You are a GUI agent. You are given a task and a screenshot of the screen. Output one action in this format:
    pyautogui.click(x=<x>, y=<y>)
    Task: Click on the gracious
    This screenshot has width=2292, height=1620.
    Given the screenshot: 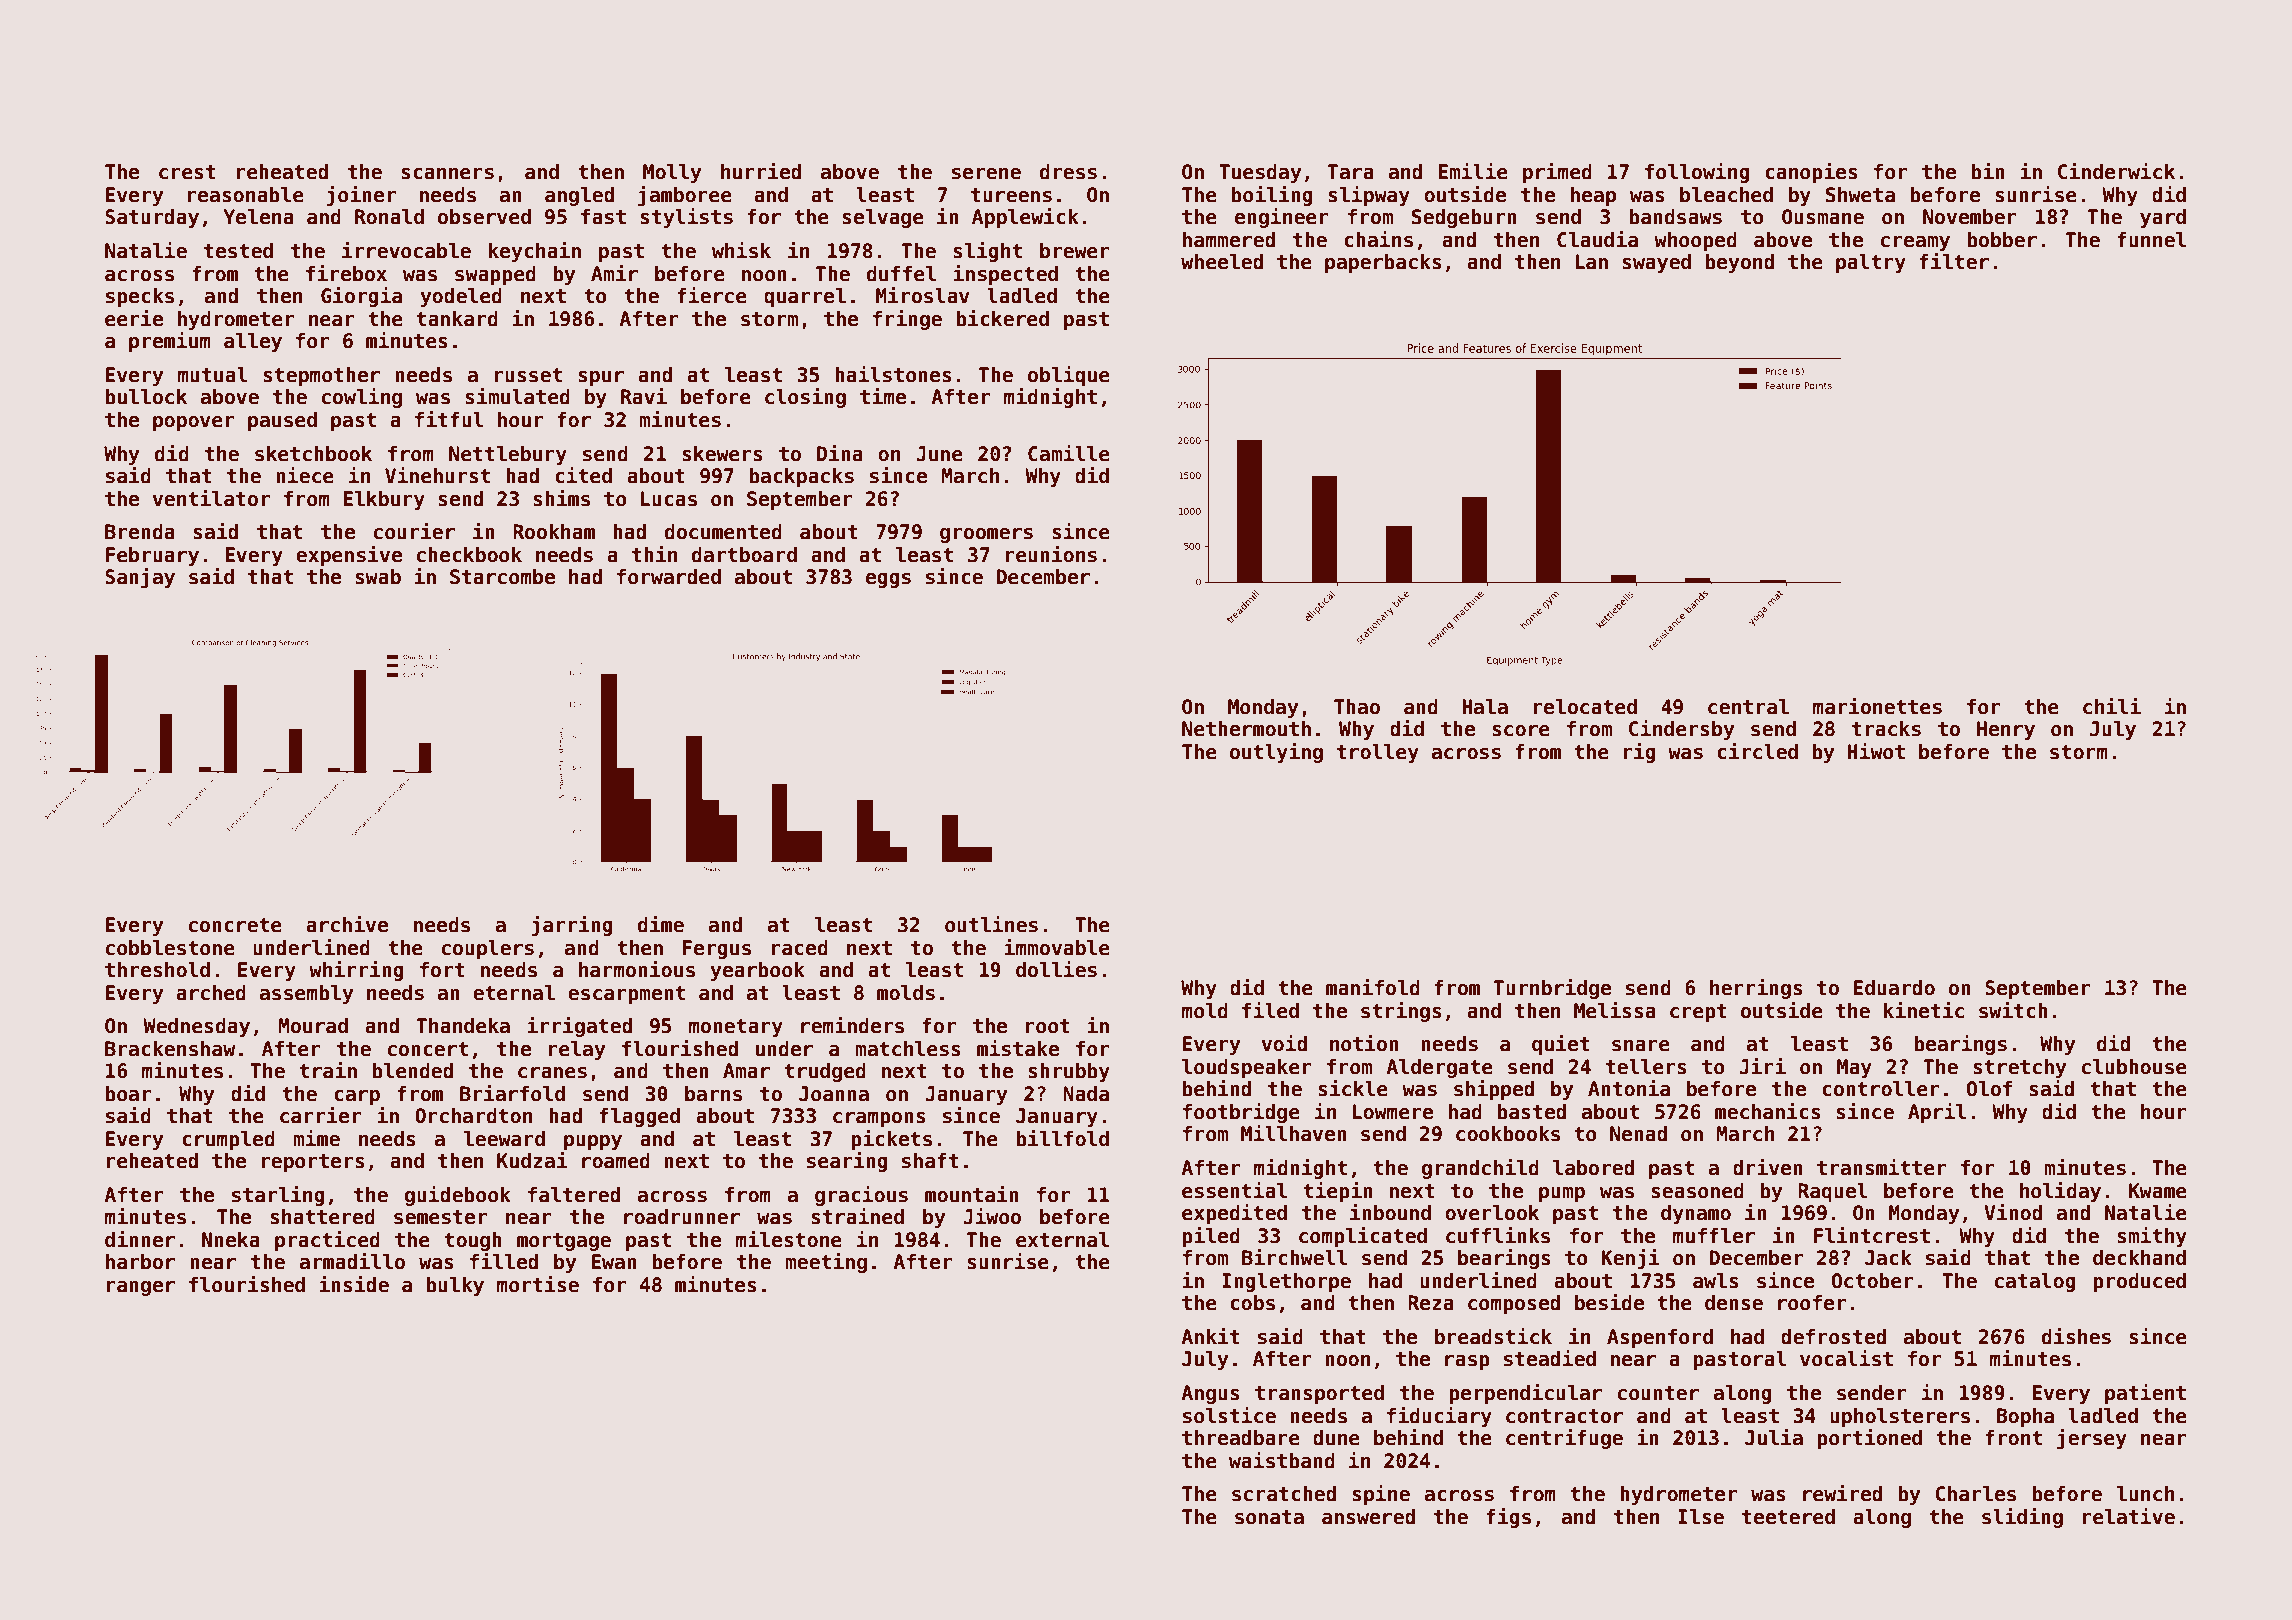 What is the action you would take?
    pyautogui.click(x=861, y=1196)
